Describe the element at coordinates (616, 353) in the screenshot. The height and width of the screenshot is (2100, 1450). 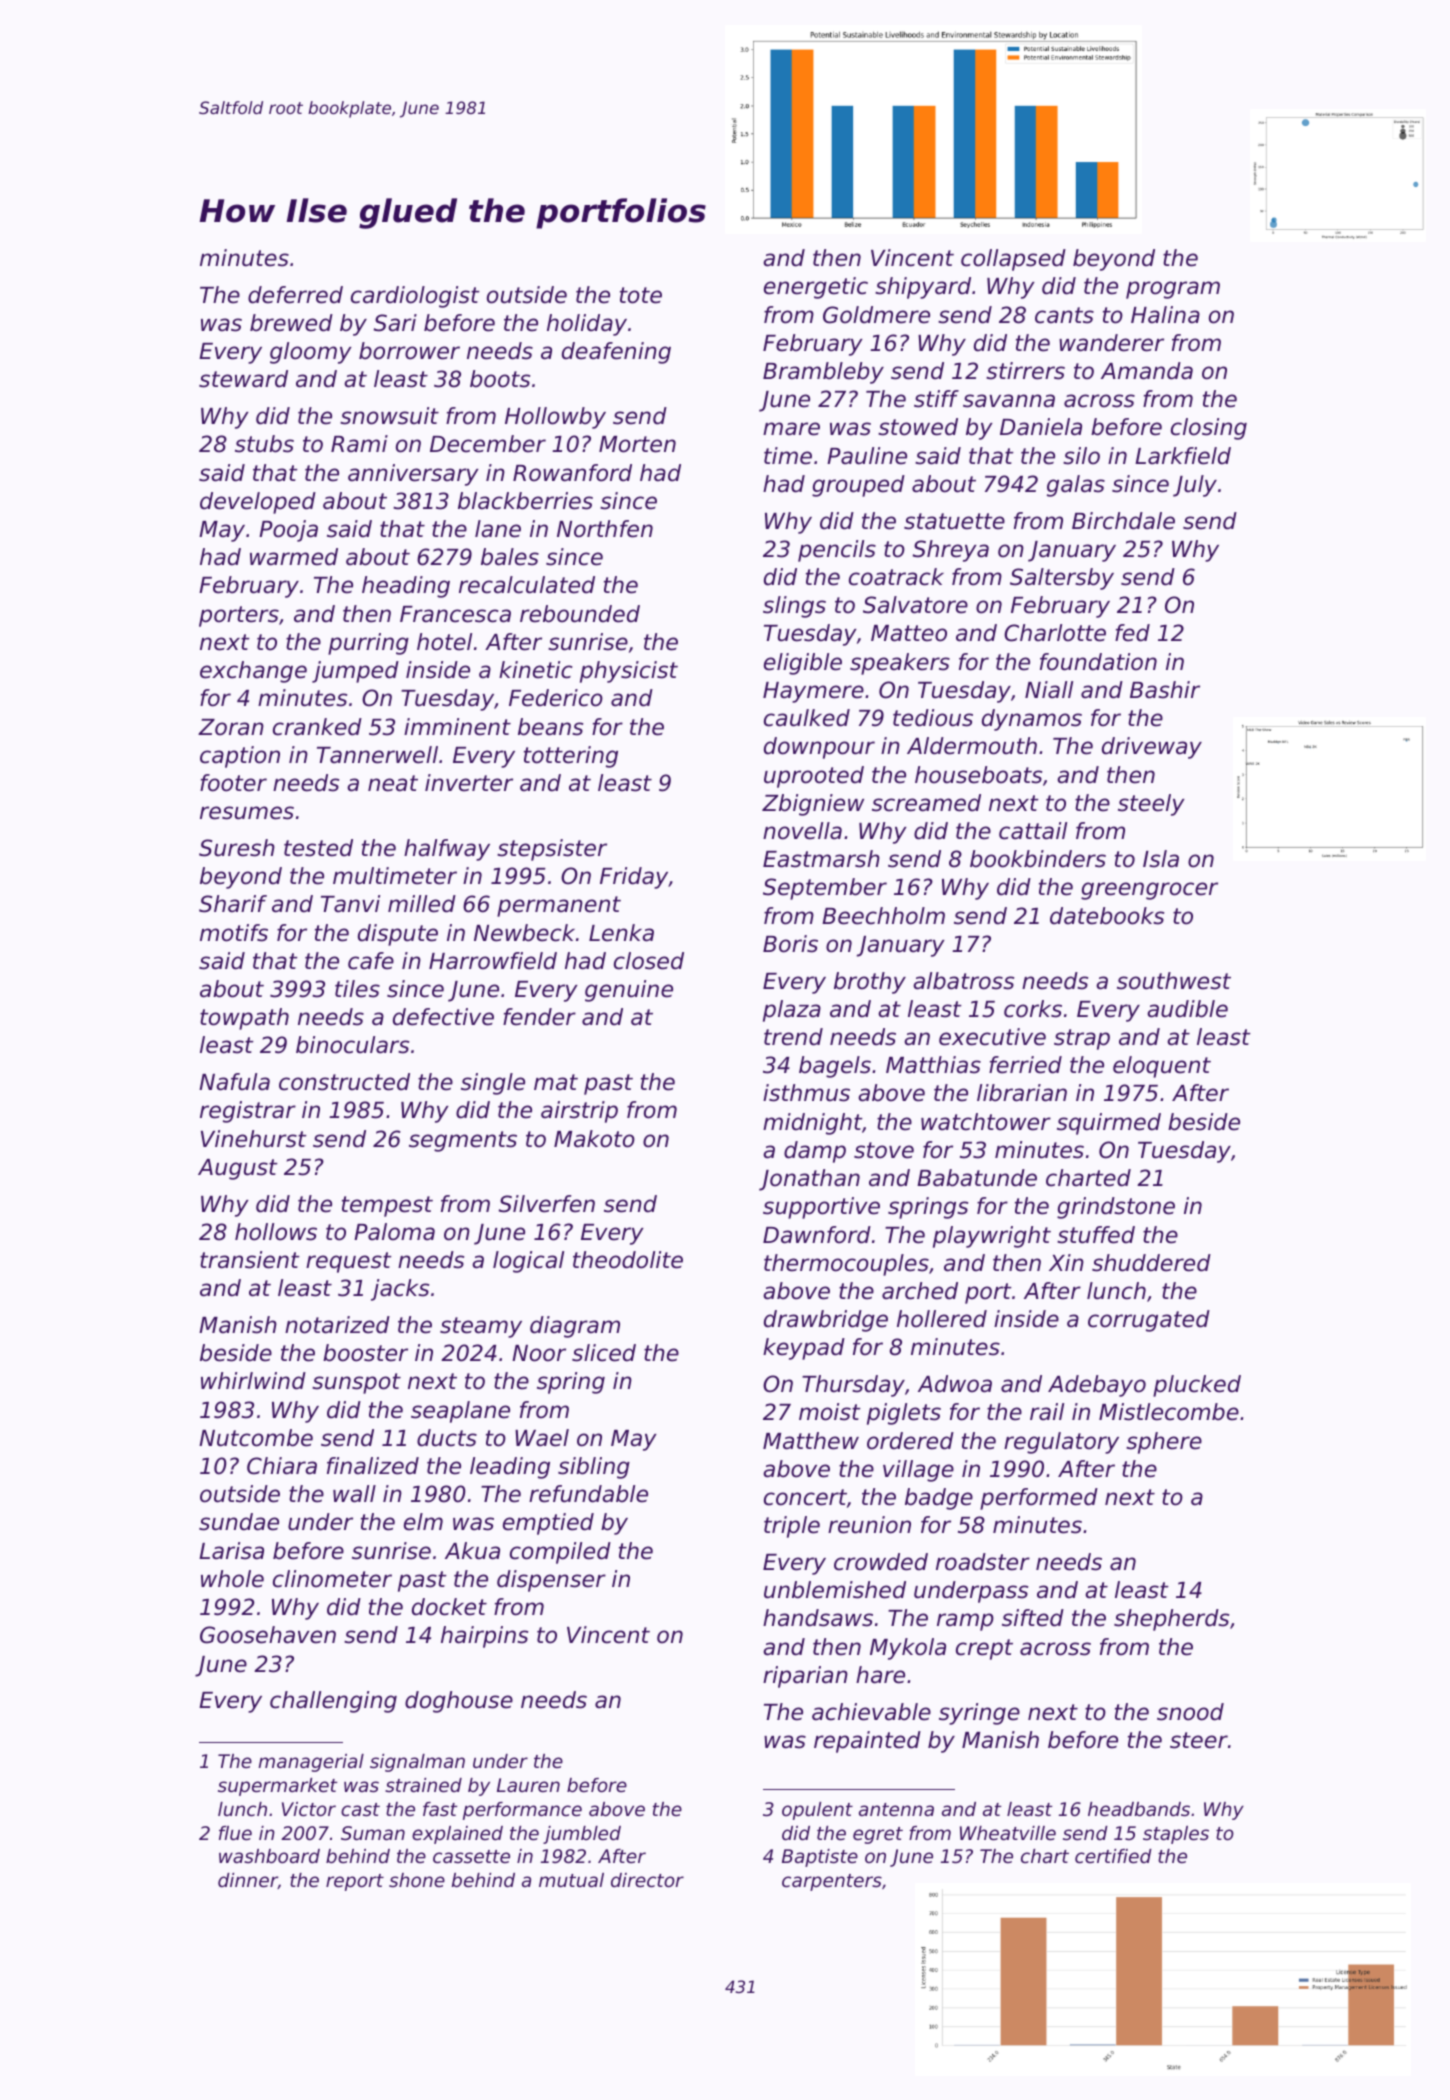
I see `deafening` at that location.
